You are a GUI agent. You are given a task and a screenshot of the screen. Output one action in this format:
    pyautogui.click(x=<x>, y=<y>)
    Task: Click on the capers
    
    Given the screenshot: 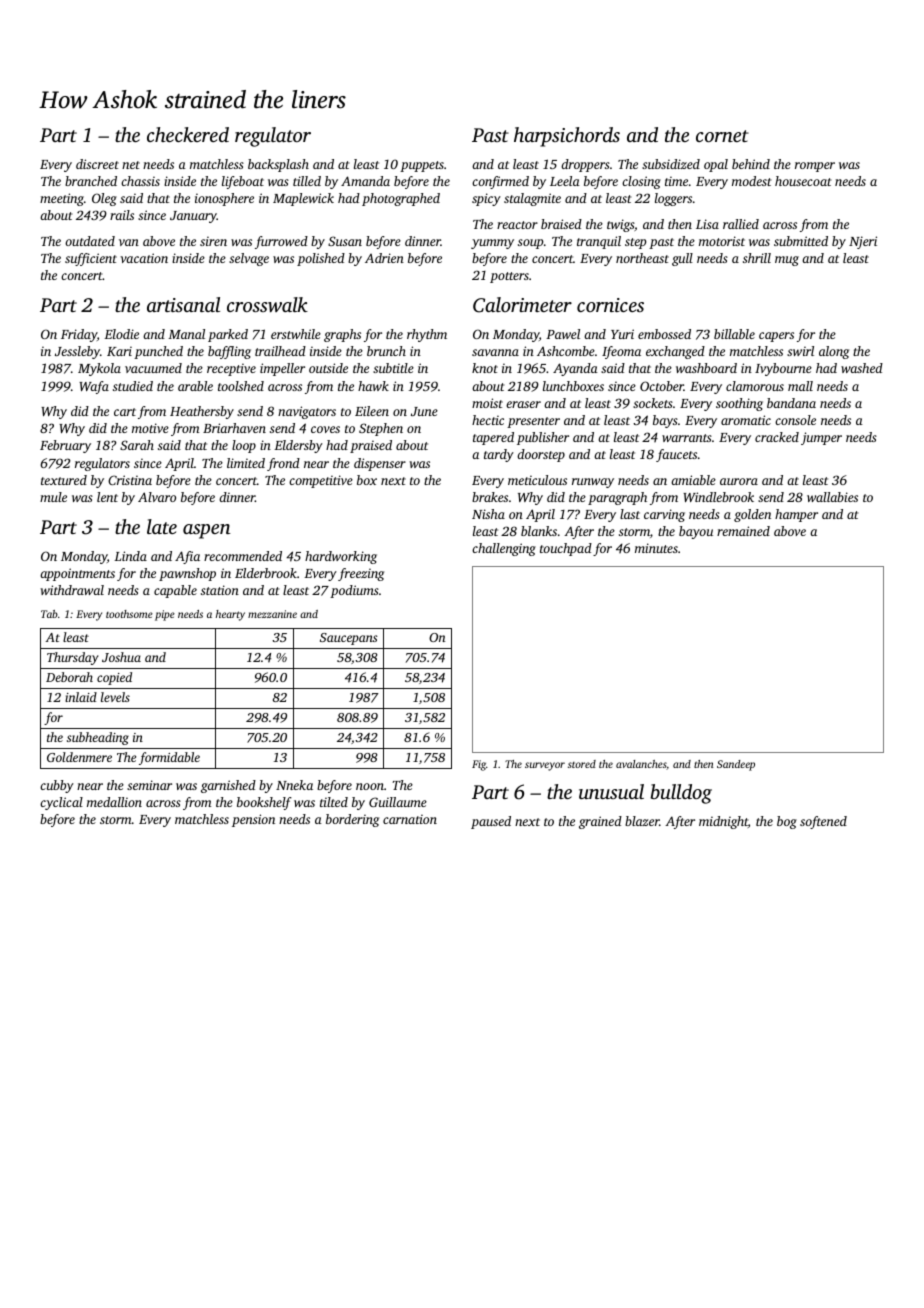 What is the action you would take?
    pyautogui.click(x=776, y=337)
